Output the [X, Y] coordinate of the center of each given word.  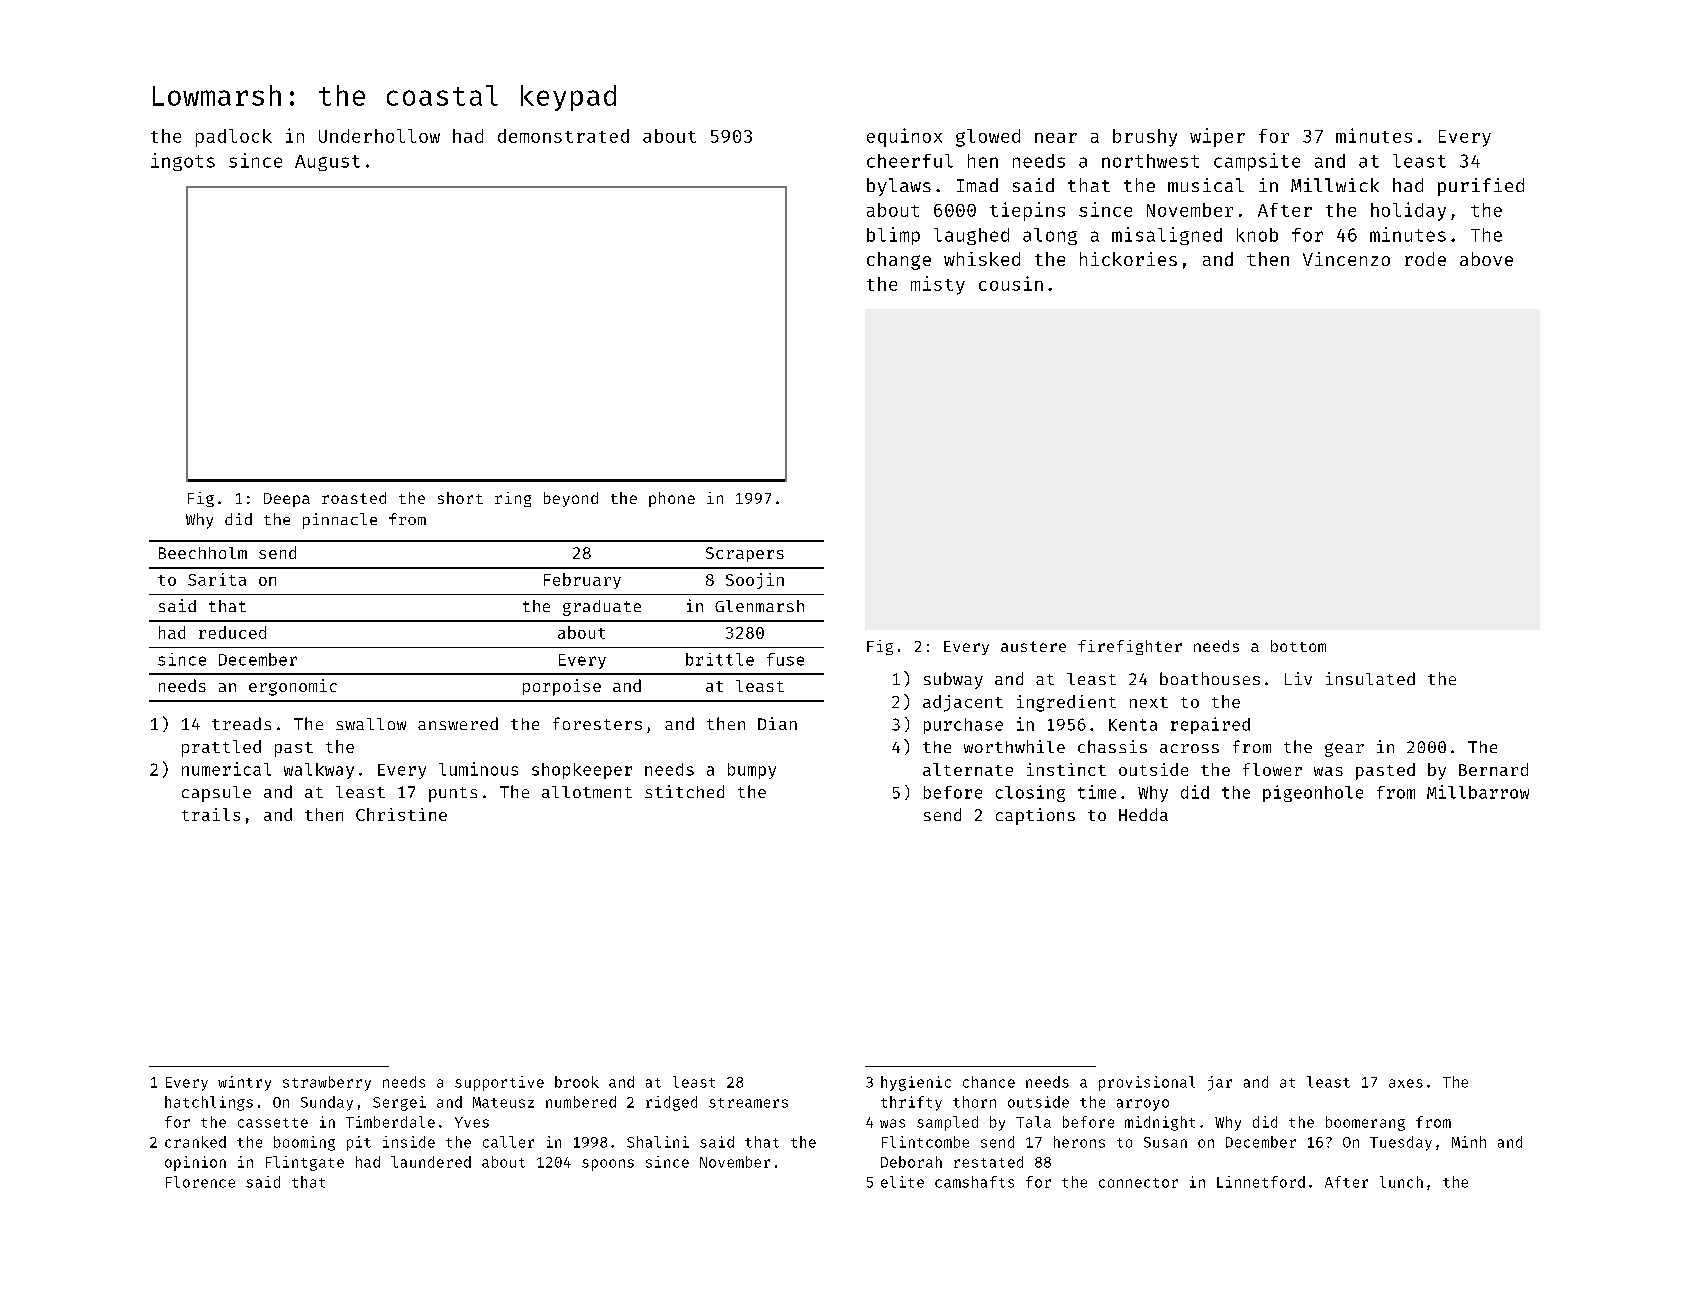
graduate [602, 608]
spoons [608, 1165]
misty [938, 285]
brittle [720, 659]
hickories [1128, 259]
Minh [1469, 1142]
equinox [904, 137]
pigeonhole [1313, 793]
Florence [200, 1182]
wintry [244, 1083]
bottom [1298, 646]
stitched [684, 791]
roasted [354, 498]
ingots [183, 162]
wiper [1217, 137]
